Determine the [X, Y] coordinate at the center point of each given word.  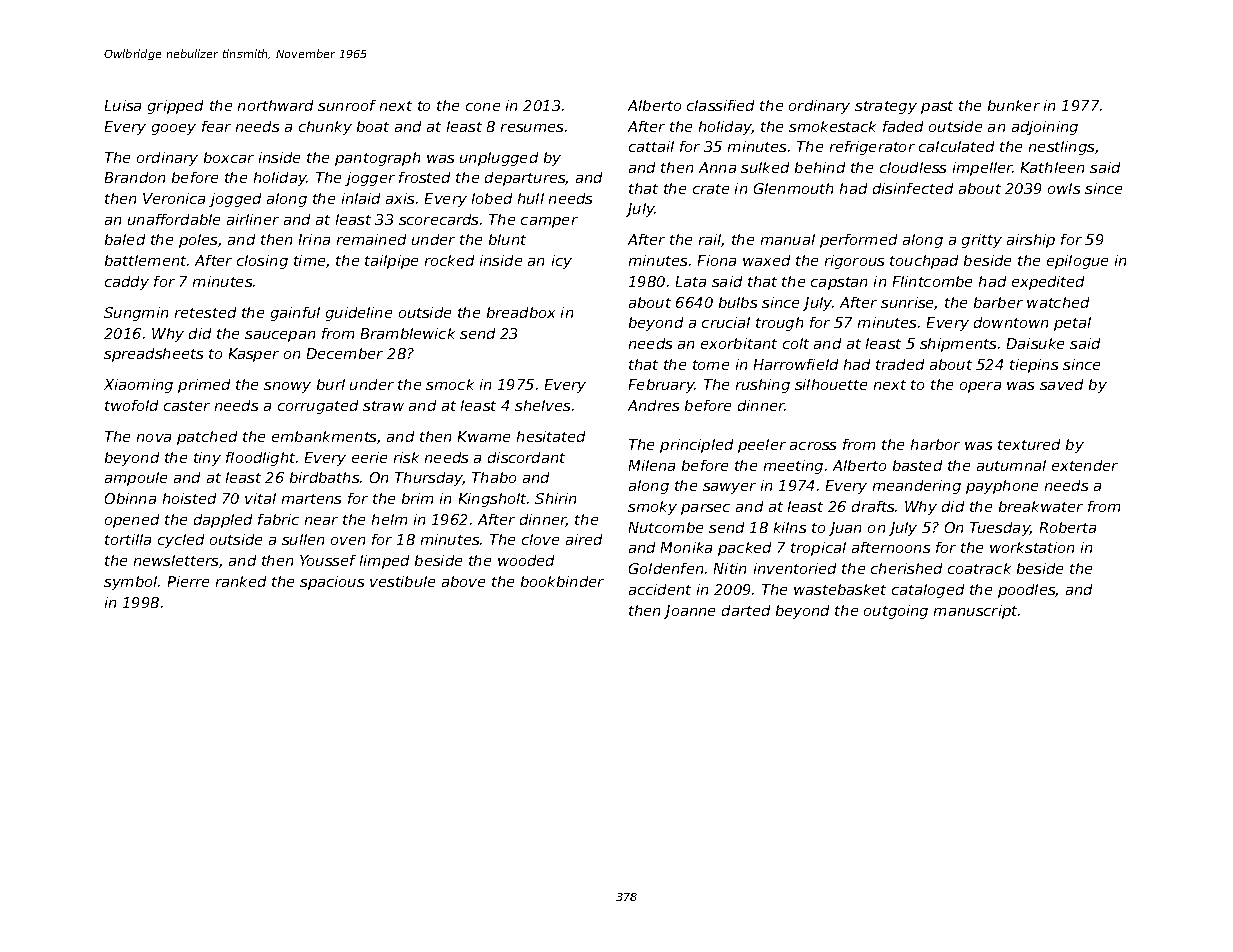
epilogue [1077, 262]
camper [549, 222]
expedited [1048, 283]
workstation [1032, 547]
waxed [766, 260]
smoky [652, 508]
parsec [705, 509]
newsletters [176, 560]
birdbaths [324, 477]
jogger [370, 179]
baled [125, 239]
